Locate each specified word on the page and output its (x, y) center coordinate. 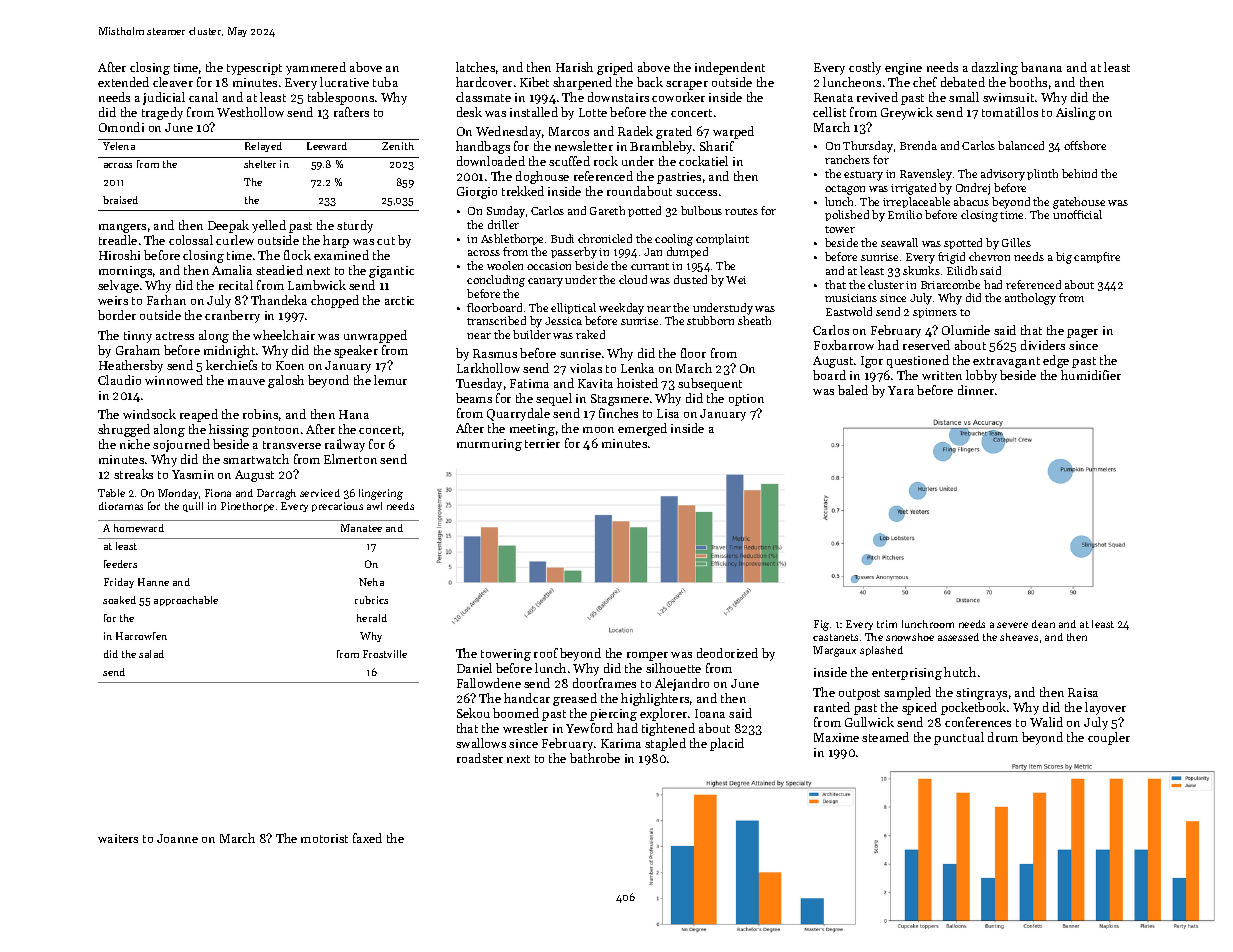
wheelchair (284, 335)
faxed (367, 838)
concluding (496, 281)
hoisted (637, 383)
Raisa (1083, 692)
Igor (872, 362)
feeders (120, 564)
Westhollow (250, 112)
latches (475, 67)
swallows (481, 743)
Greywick (907, 113)
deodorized (727, 653)
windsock (149, 414)
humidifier (1091, 375)
